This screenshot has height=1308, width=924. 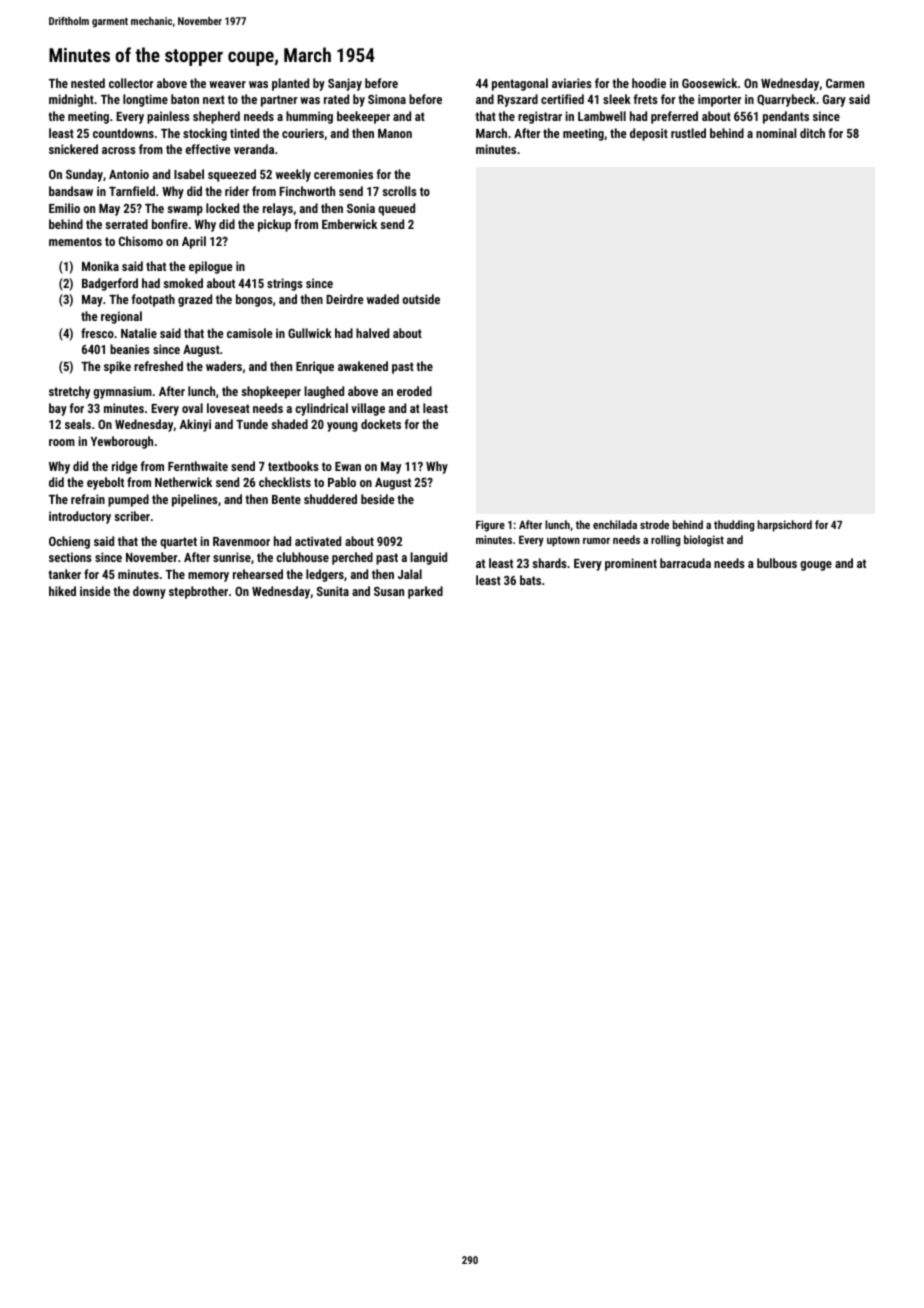 What do you see at coordinates (649, 134) in the screenshot?
I see `deposit` at bounding box center [649, 134].
